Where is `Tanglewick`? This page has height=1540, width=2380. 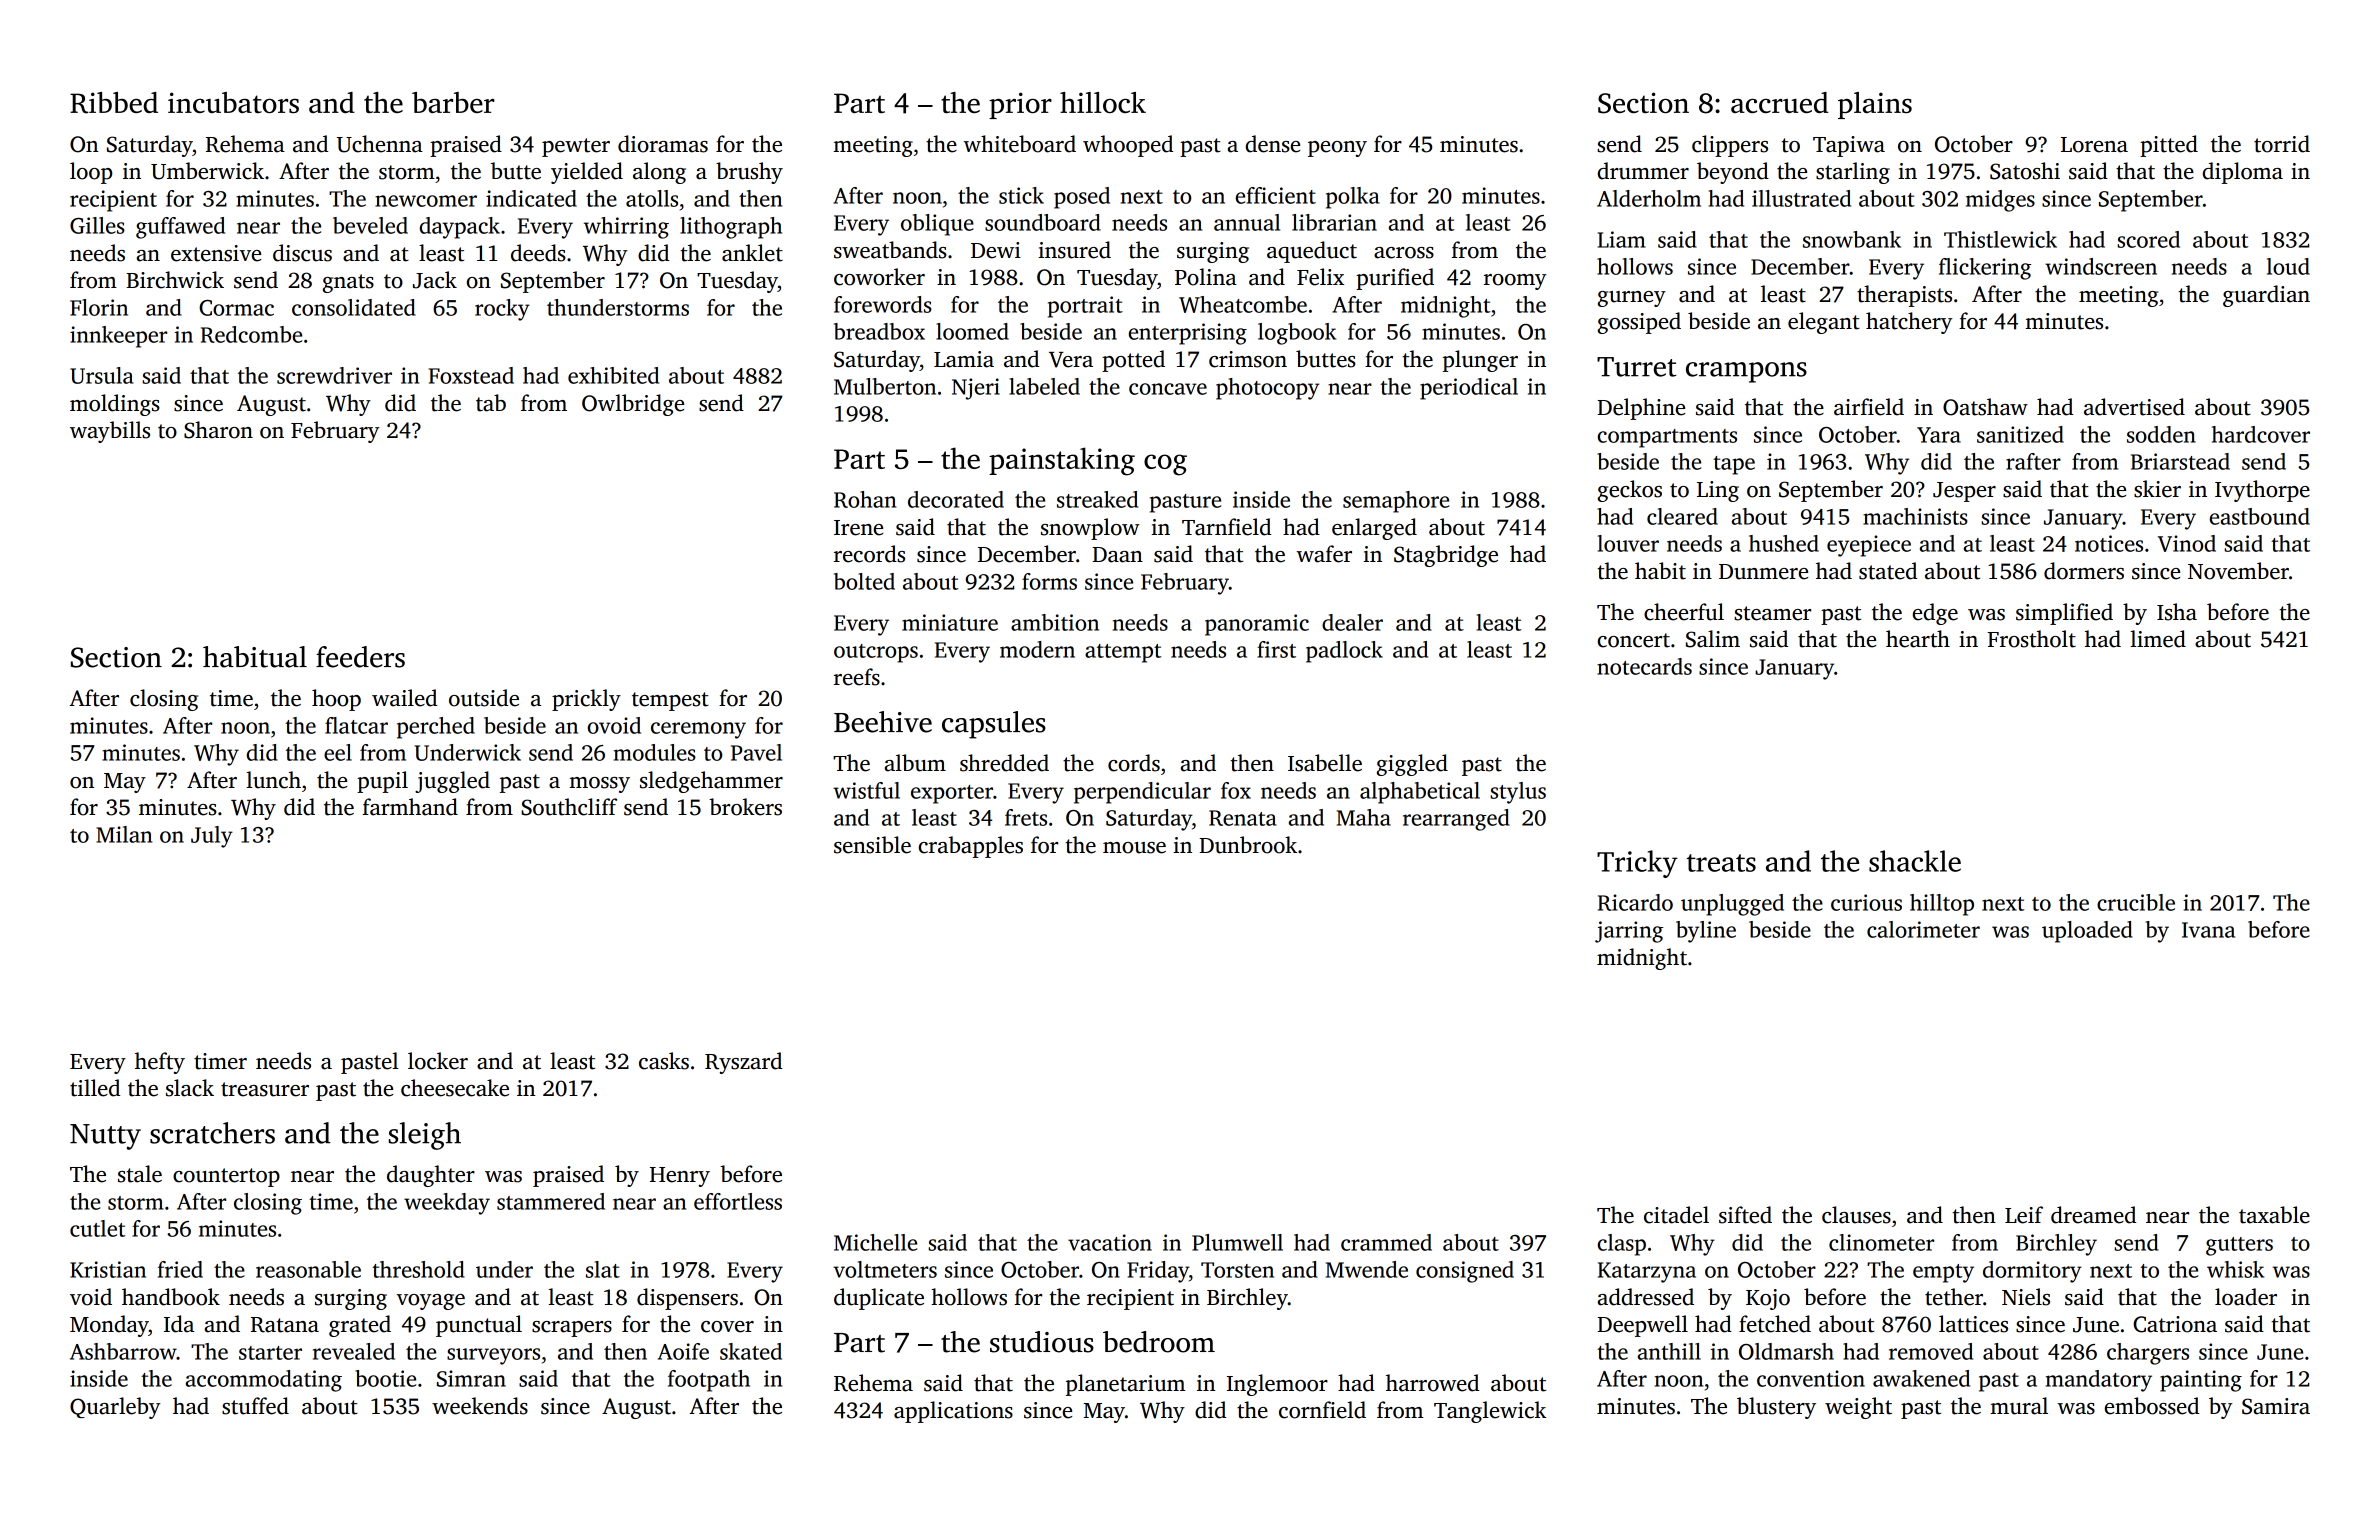
Tanglewick is located at coordinates (1490, 1412).
